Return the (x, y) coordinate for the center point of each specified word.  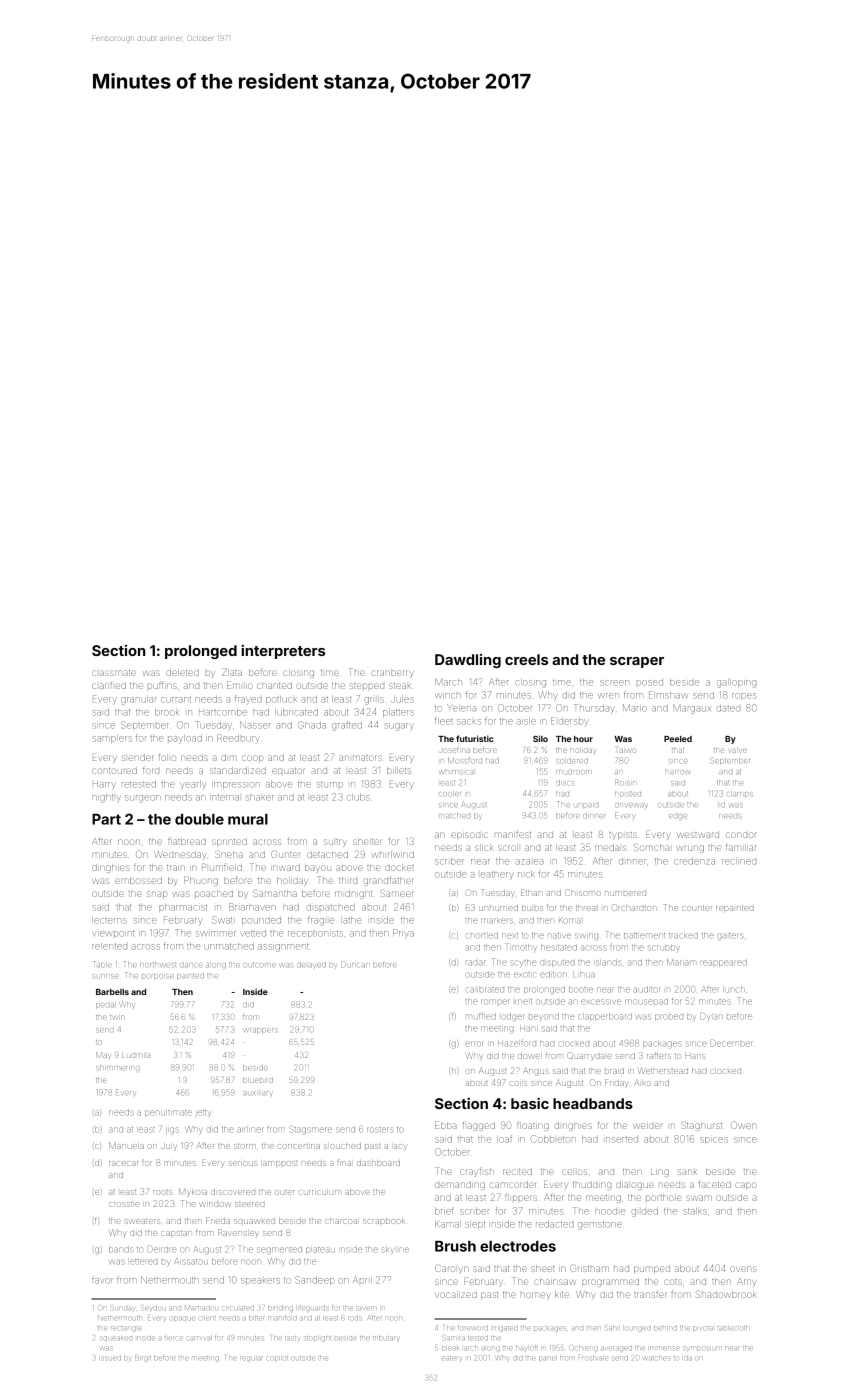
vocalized (456, 1295)
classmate (114, 673)
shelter (367, 841)
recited (517, 1171)
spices (714, 1140)
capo (746, 1186)
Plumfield (222, 867)
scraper (637, 662)
